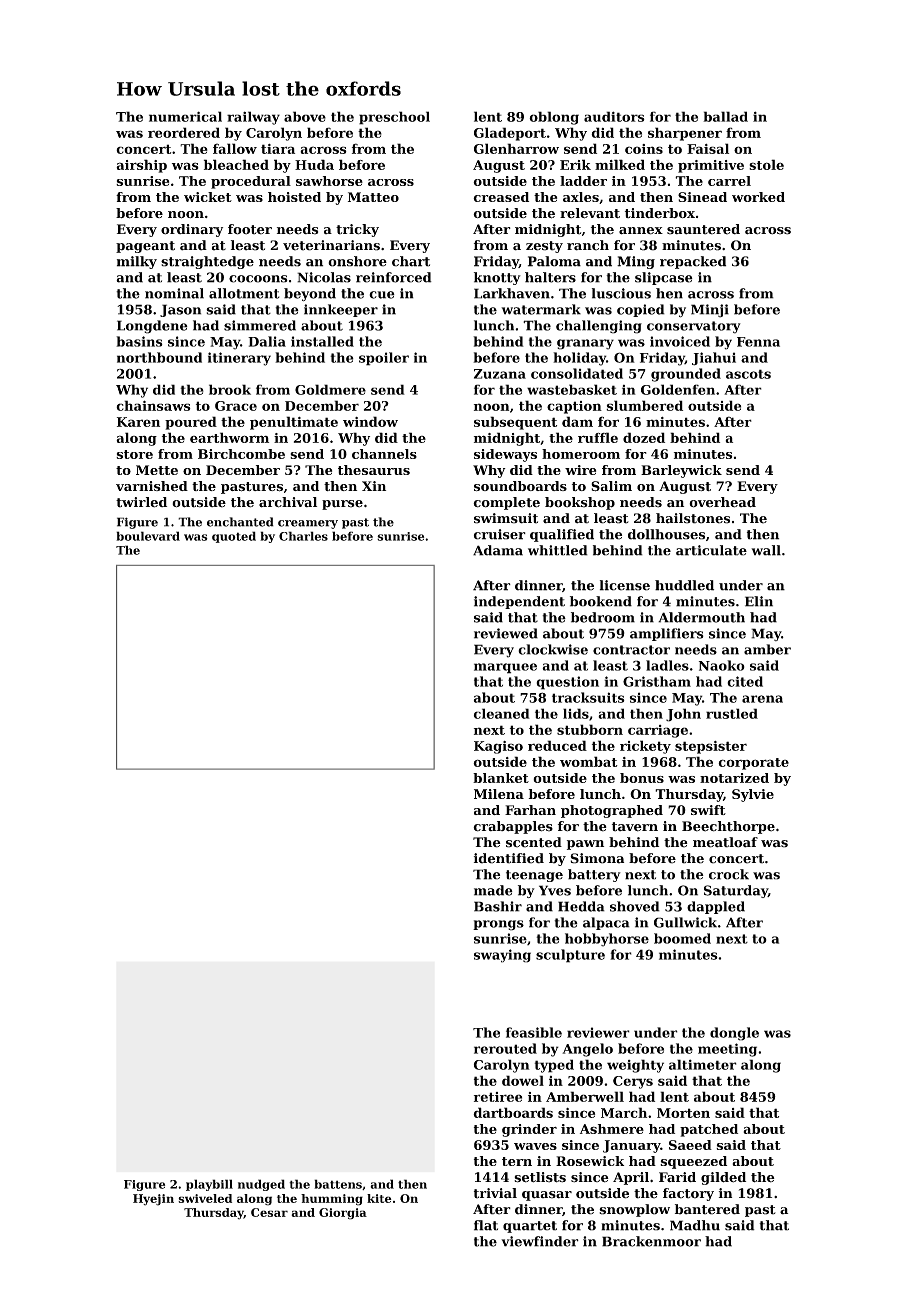 Image resolution: width=908 pixels, height=1316 pixels. I want to click on quoted, so click(234, 537).
